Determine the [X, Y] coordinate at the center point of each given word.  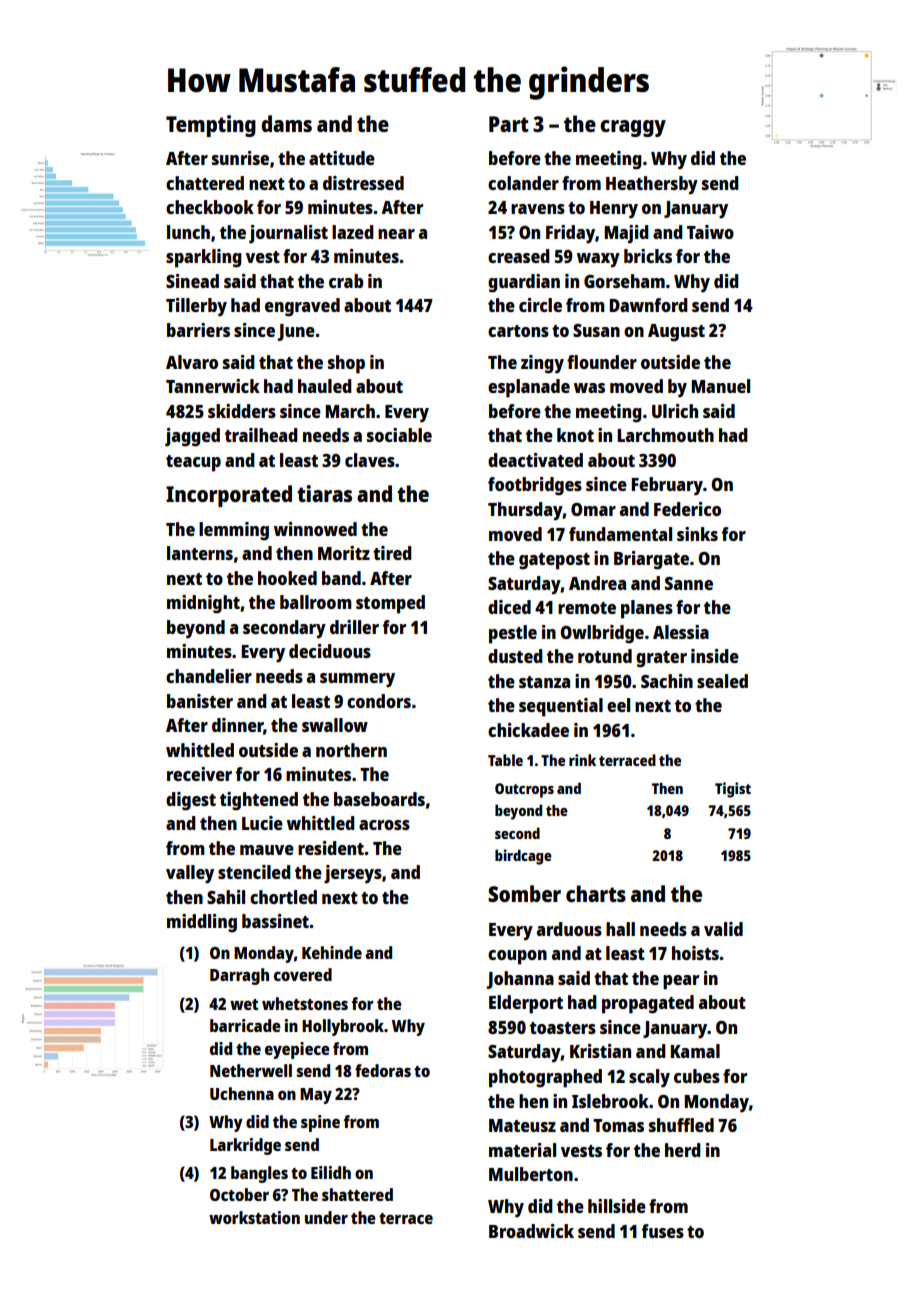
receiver [199, 774]
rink [582, 760]
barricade [245, 1025]
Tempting [211, 126]
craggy [633, 128]
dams [286, 123]
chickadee [528, 730]
